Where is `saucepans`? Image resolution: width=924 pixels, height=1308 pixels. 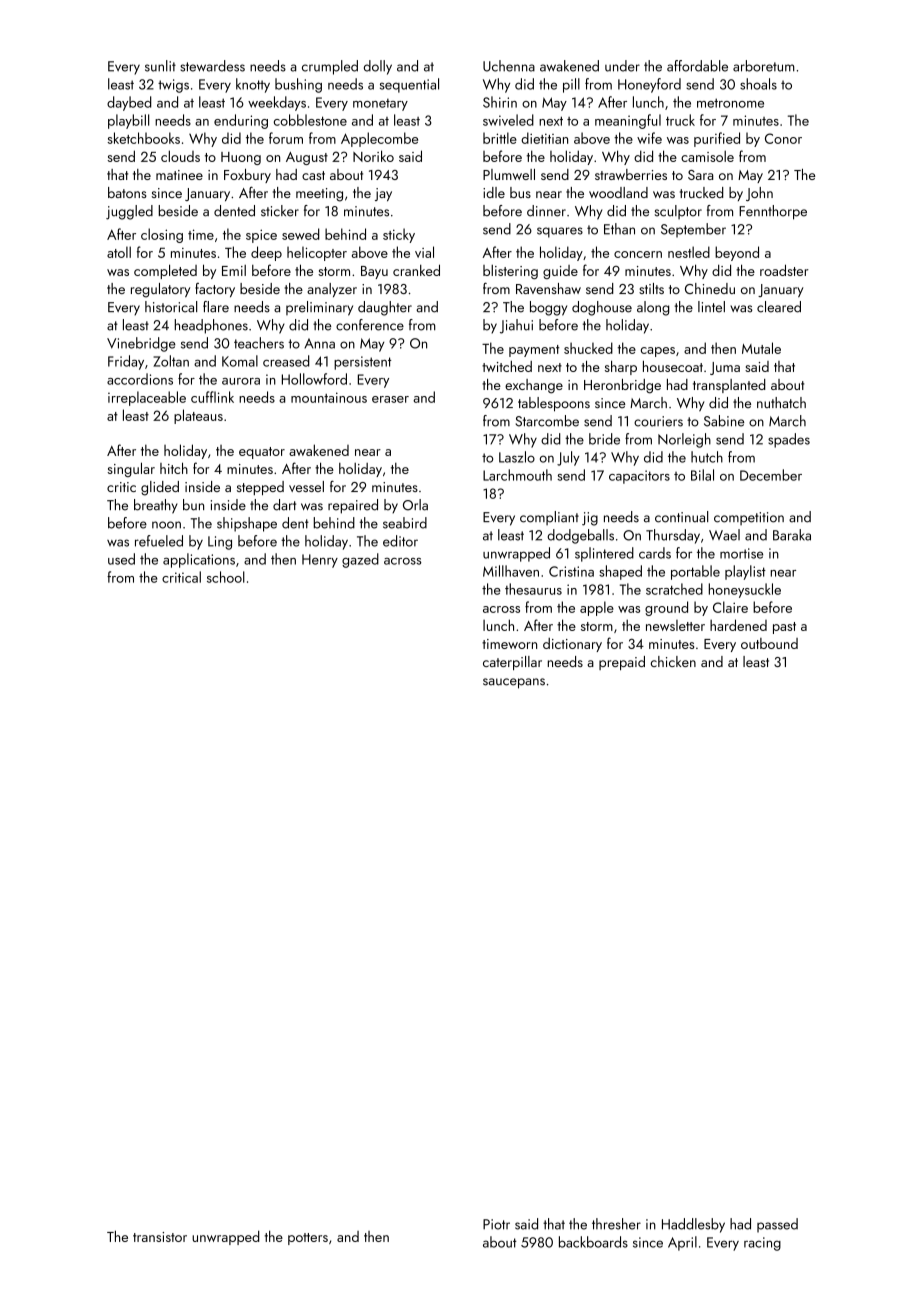 saucepans is located at coordinates (514, 683).
